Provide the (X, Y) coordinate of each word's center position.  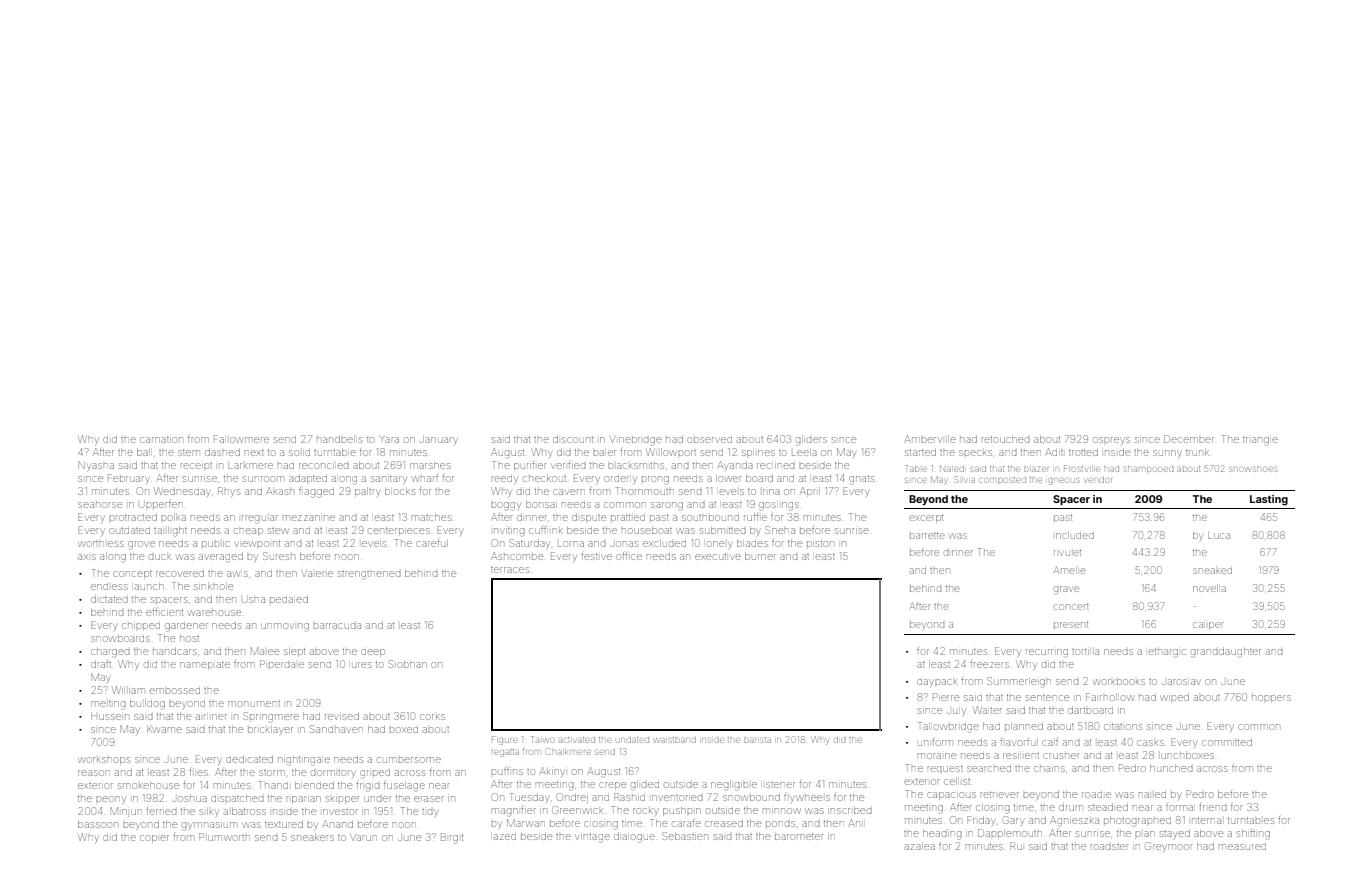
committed (1227, 742)
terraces (510, 570)
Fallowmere (241, 439)
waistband (675, 740)
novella (1209, 588)
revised (342, 716)
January (438, 440)
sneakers (312, 837)
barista (757, 740)
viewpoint (257, 544)
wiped (1175, 697)
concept (132, 575)
